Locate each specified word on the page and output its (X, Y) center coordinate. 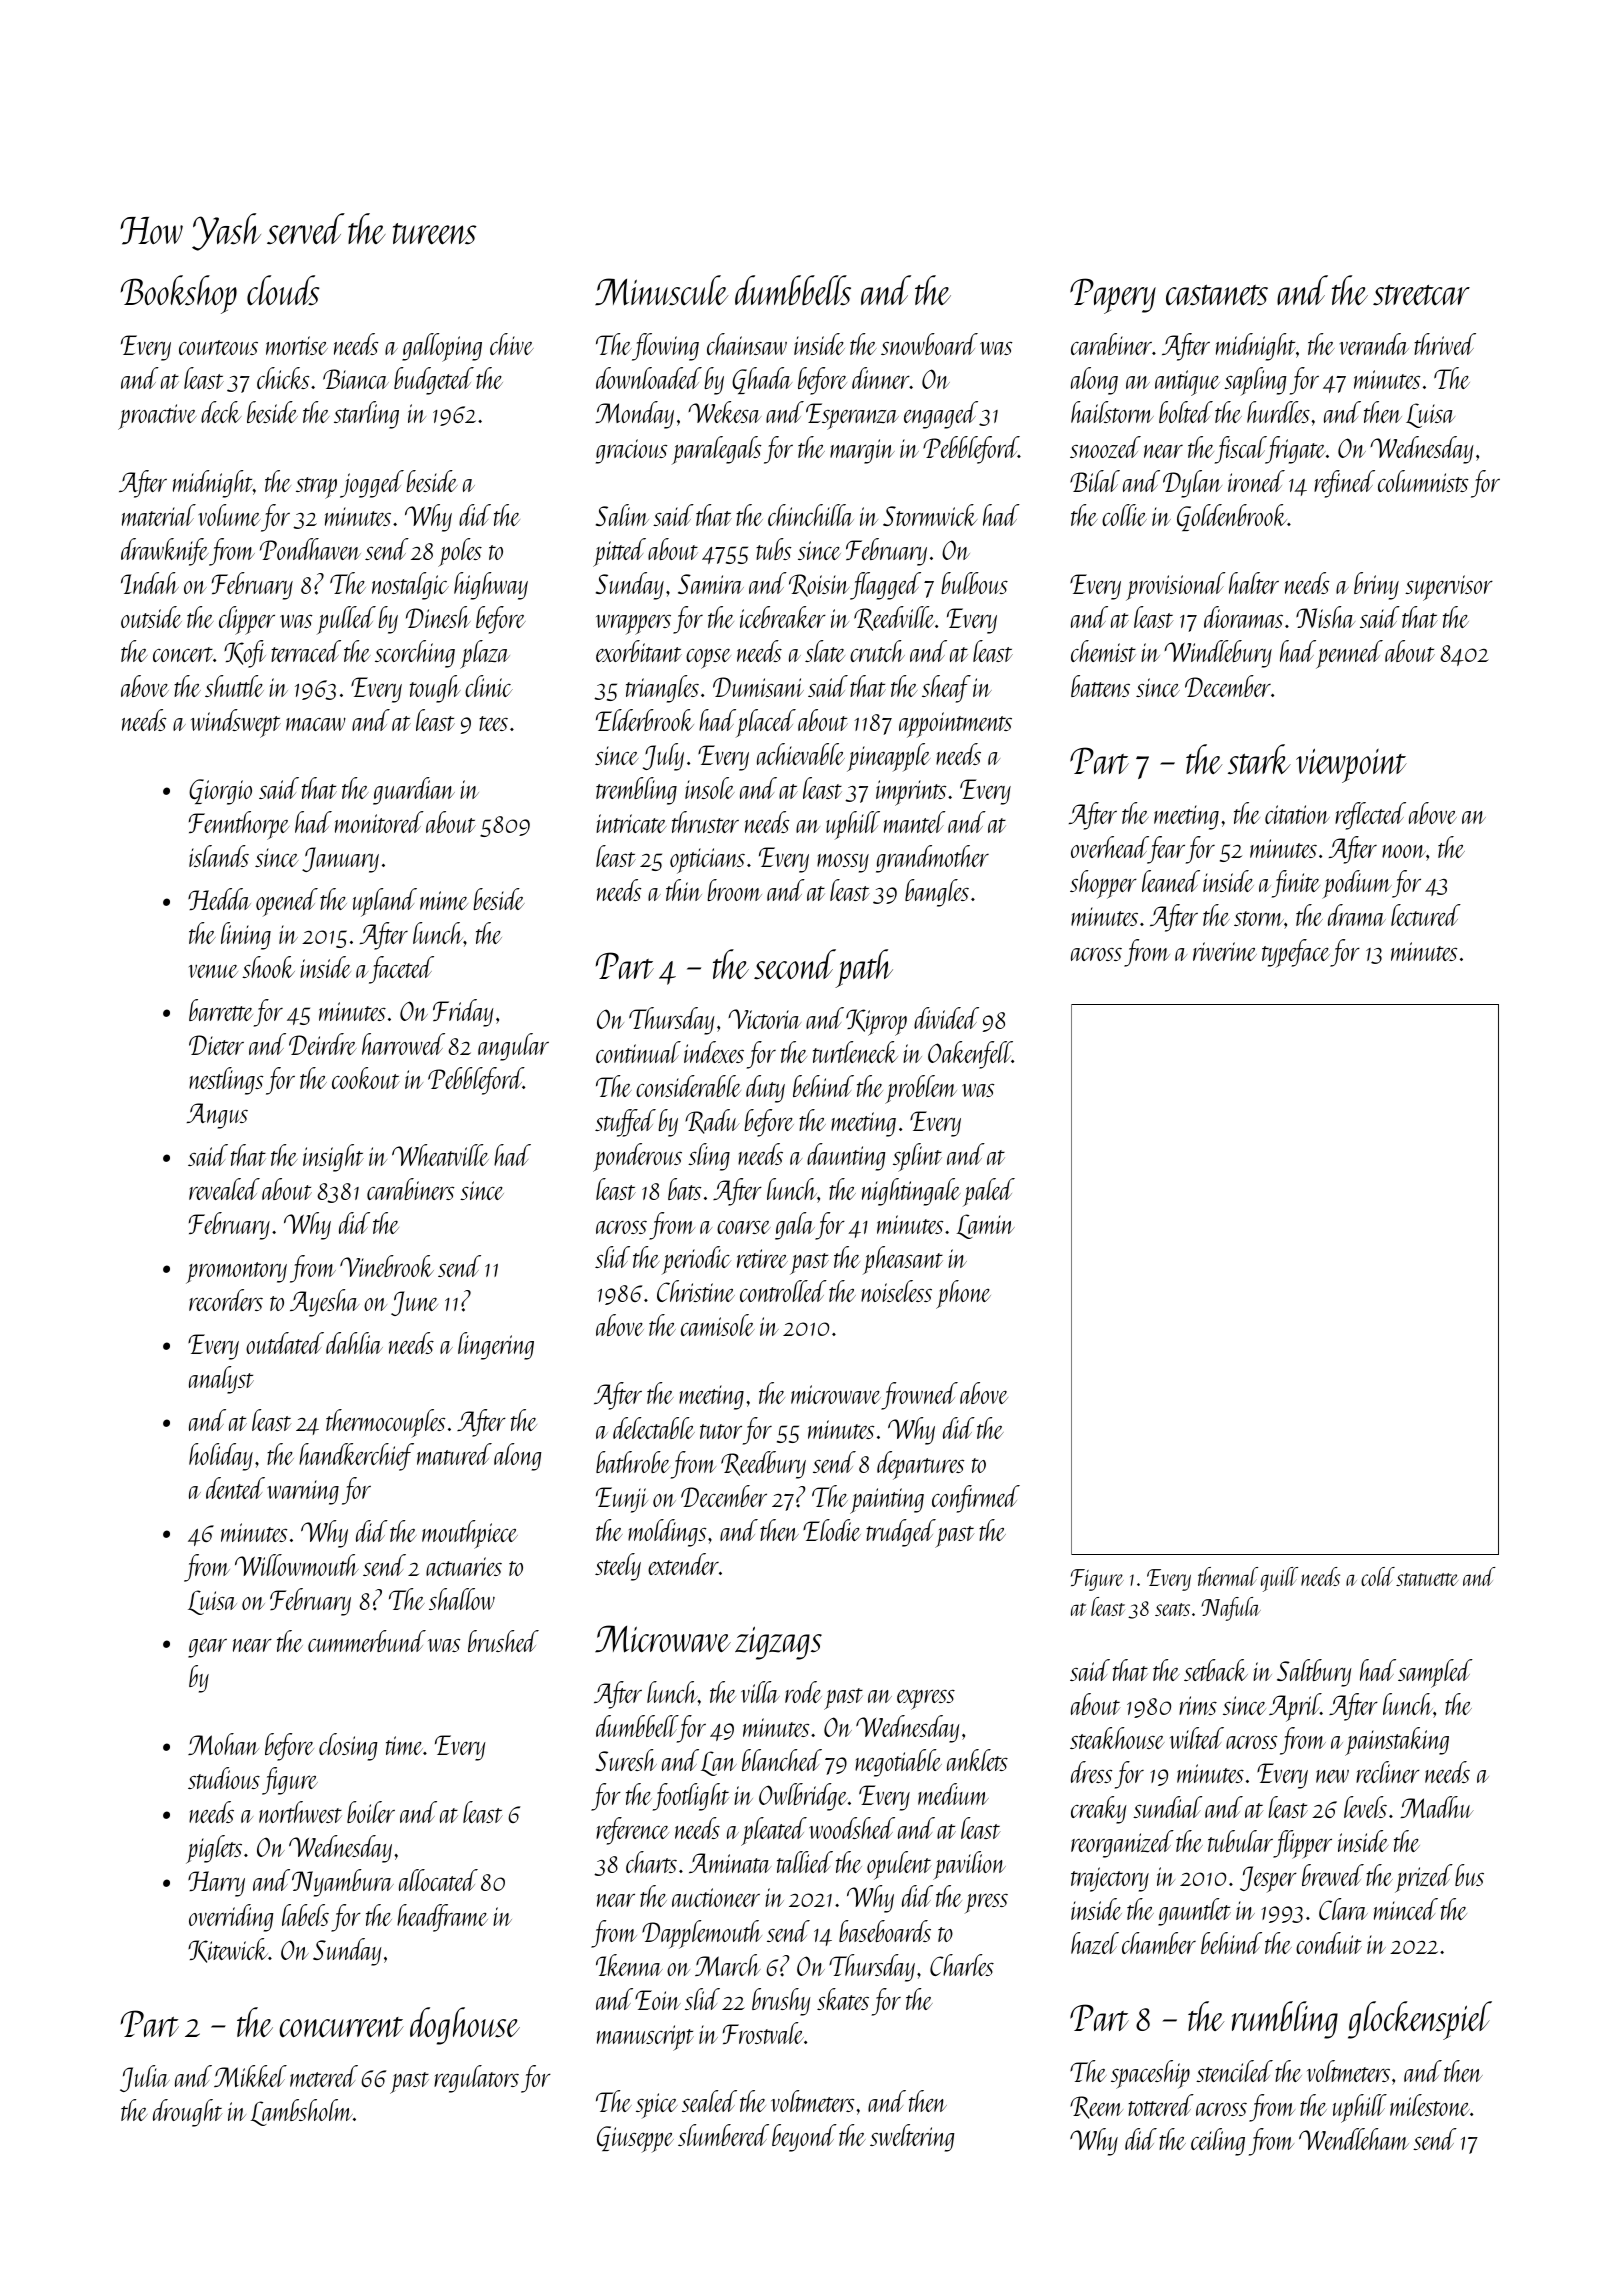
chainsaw (747, 344)
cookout (366, 1078)
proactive (157, 417)
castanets (1217, 295)
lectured (1426, 915)
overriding (231, 1918)
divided (946, 1018)
